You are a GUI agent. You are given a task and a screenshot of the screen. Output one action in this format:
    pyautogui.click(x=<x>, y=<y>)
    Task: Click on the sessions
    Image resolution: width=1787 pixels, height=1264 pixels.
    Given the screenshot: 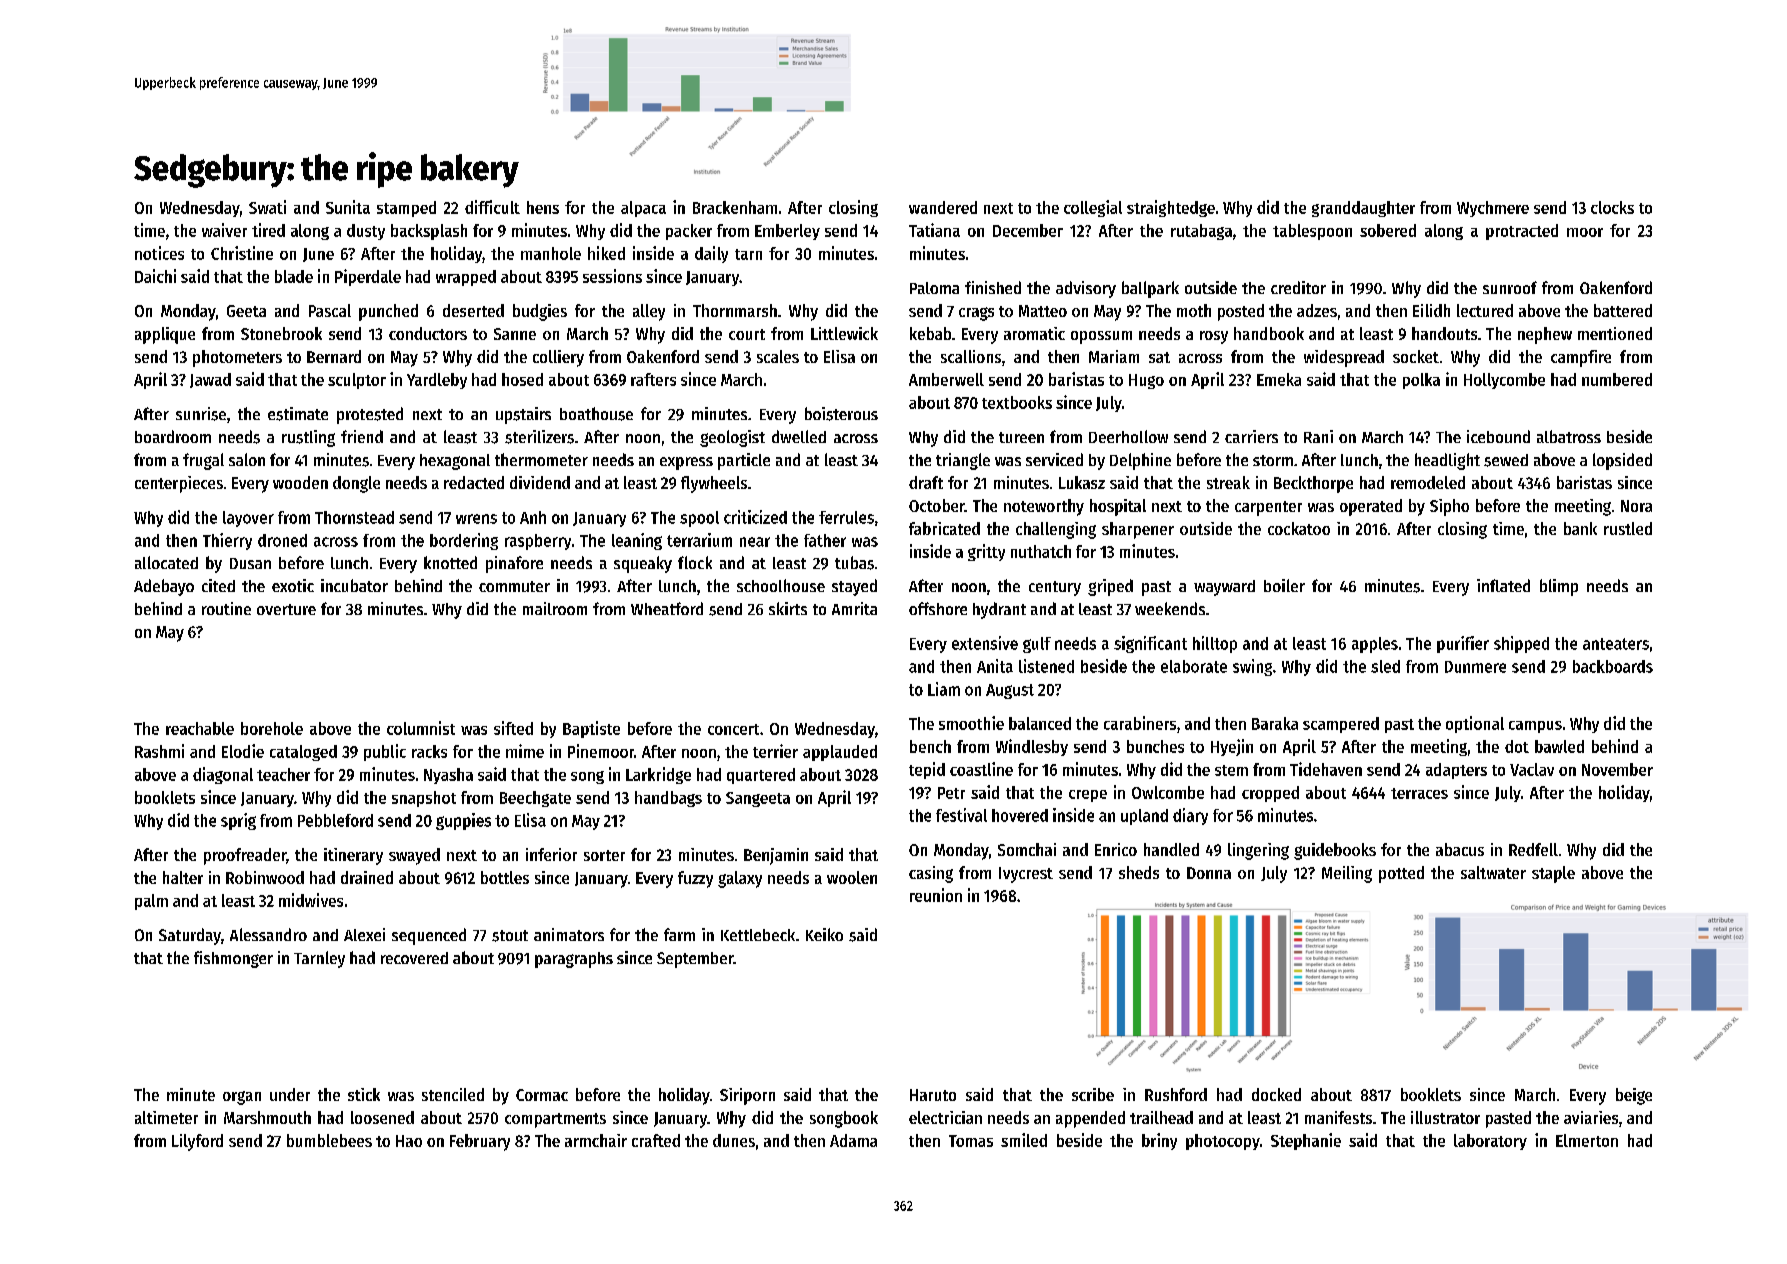 What is the action you would take?
    pyautogui.click(x=612, y=276)
